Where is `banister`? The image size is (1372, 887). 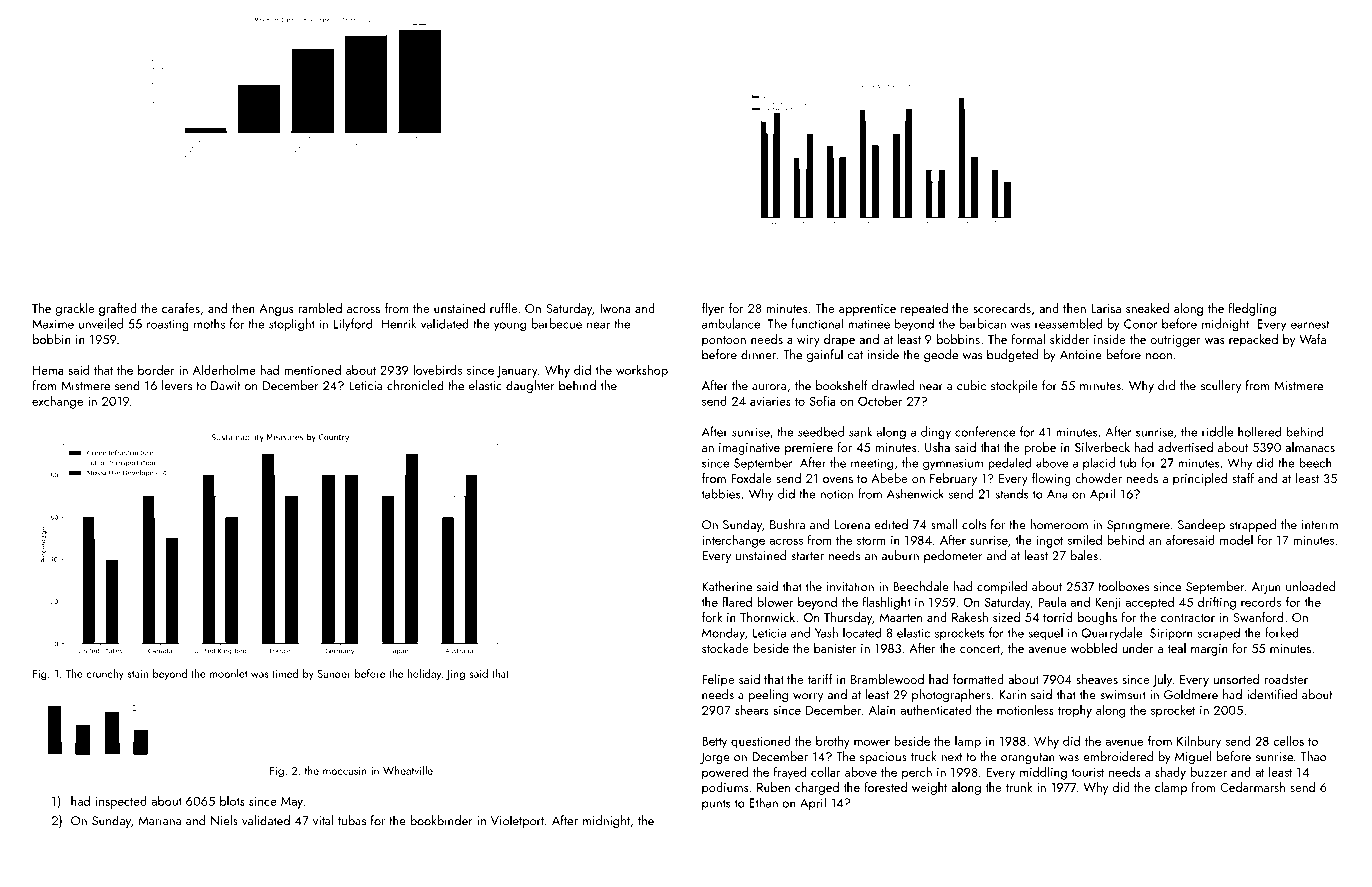 banister is located at coordinates (835, 648).
